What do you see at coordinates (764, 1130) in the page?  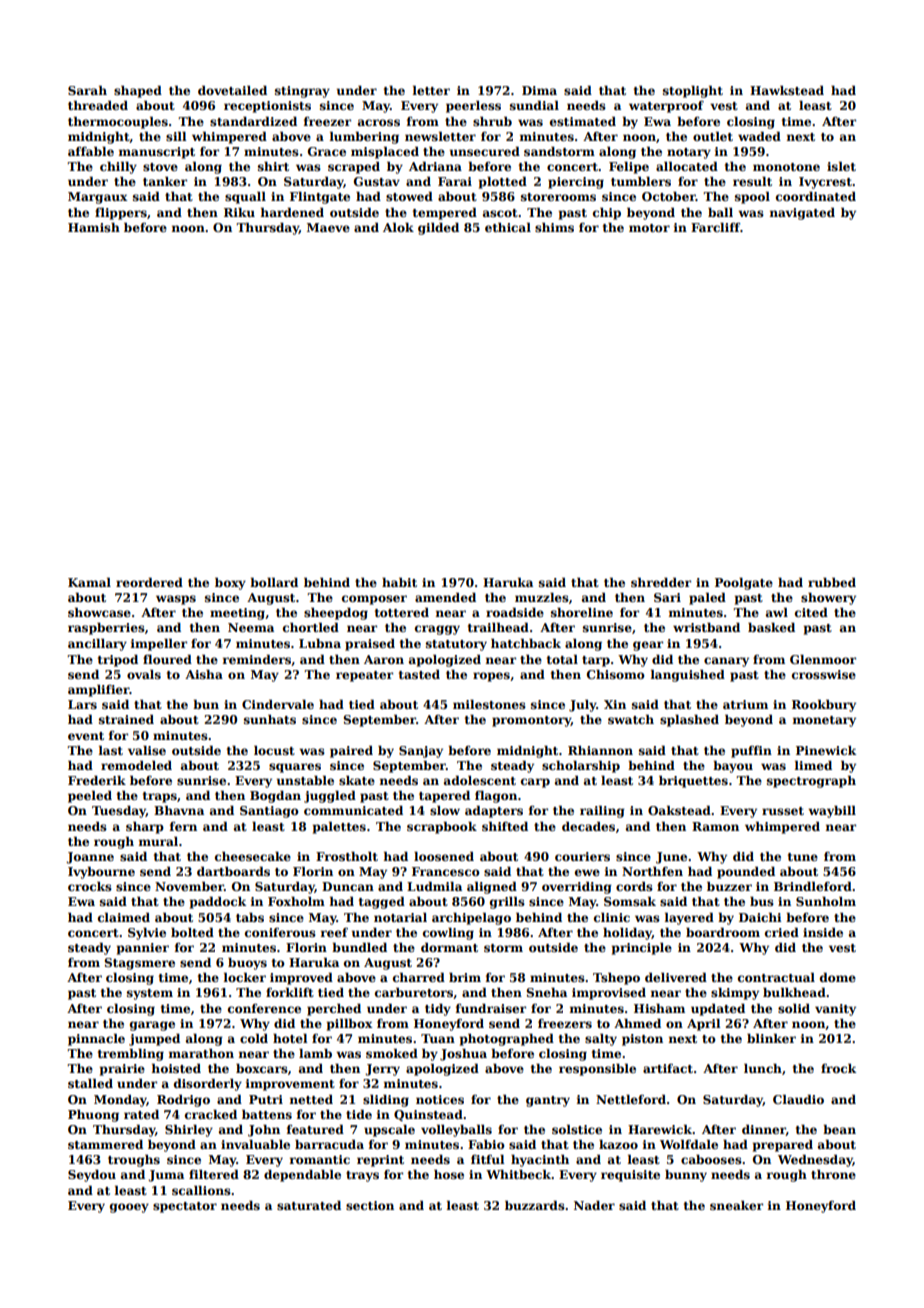 I see `dinner` at bounding box center [764, 1130].
